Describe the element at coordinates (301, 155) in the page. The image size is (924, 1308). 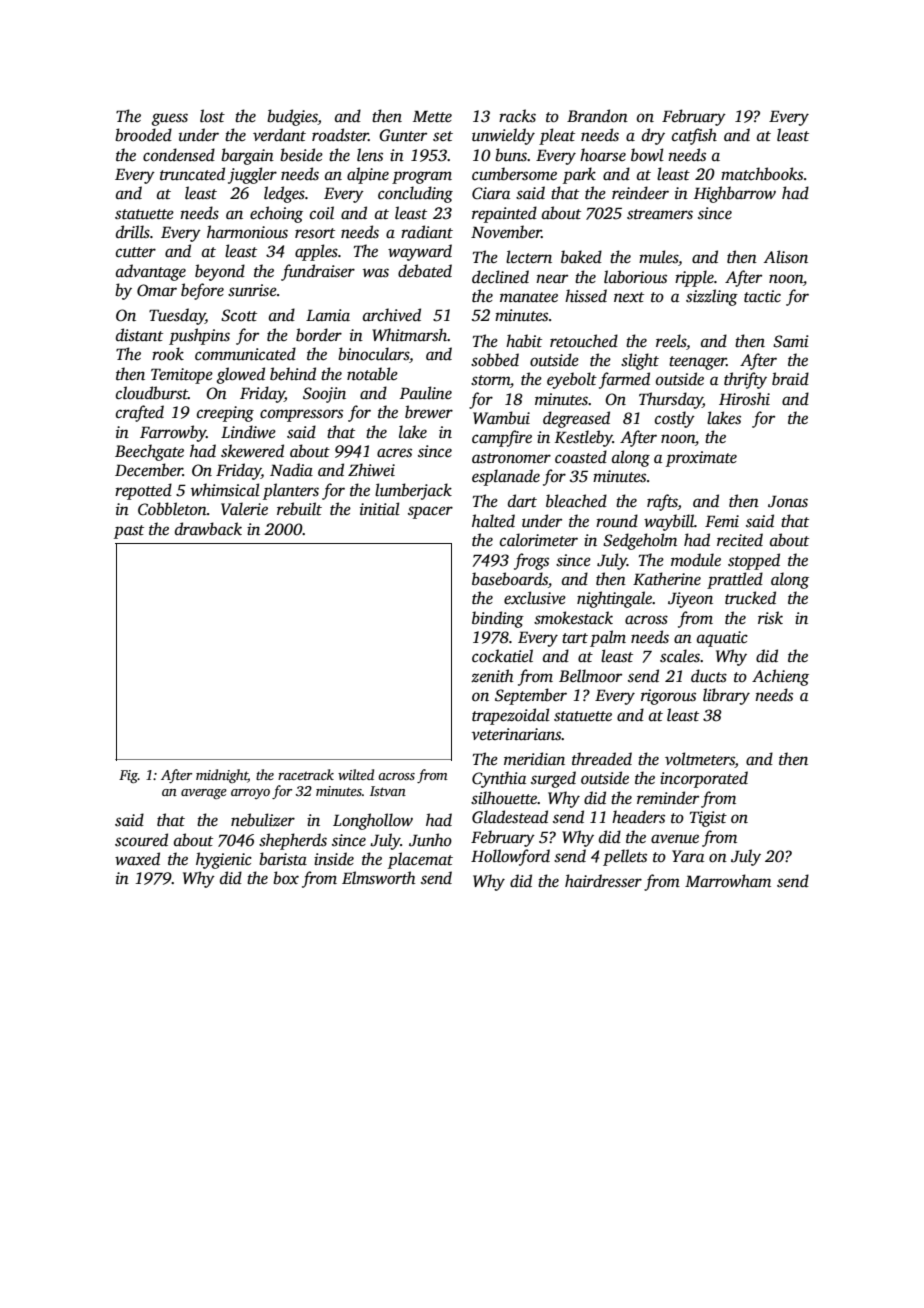
I see `beside` at that location.
